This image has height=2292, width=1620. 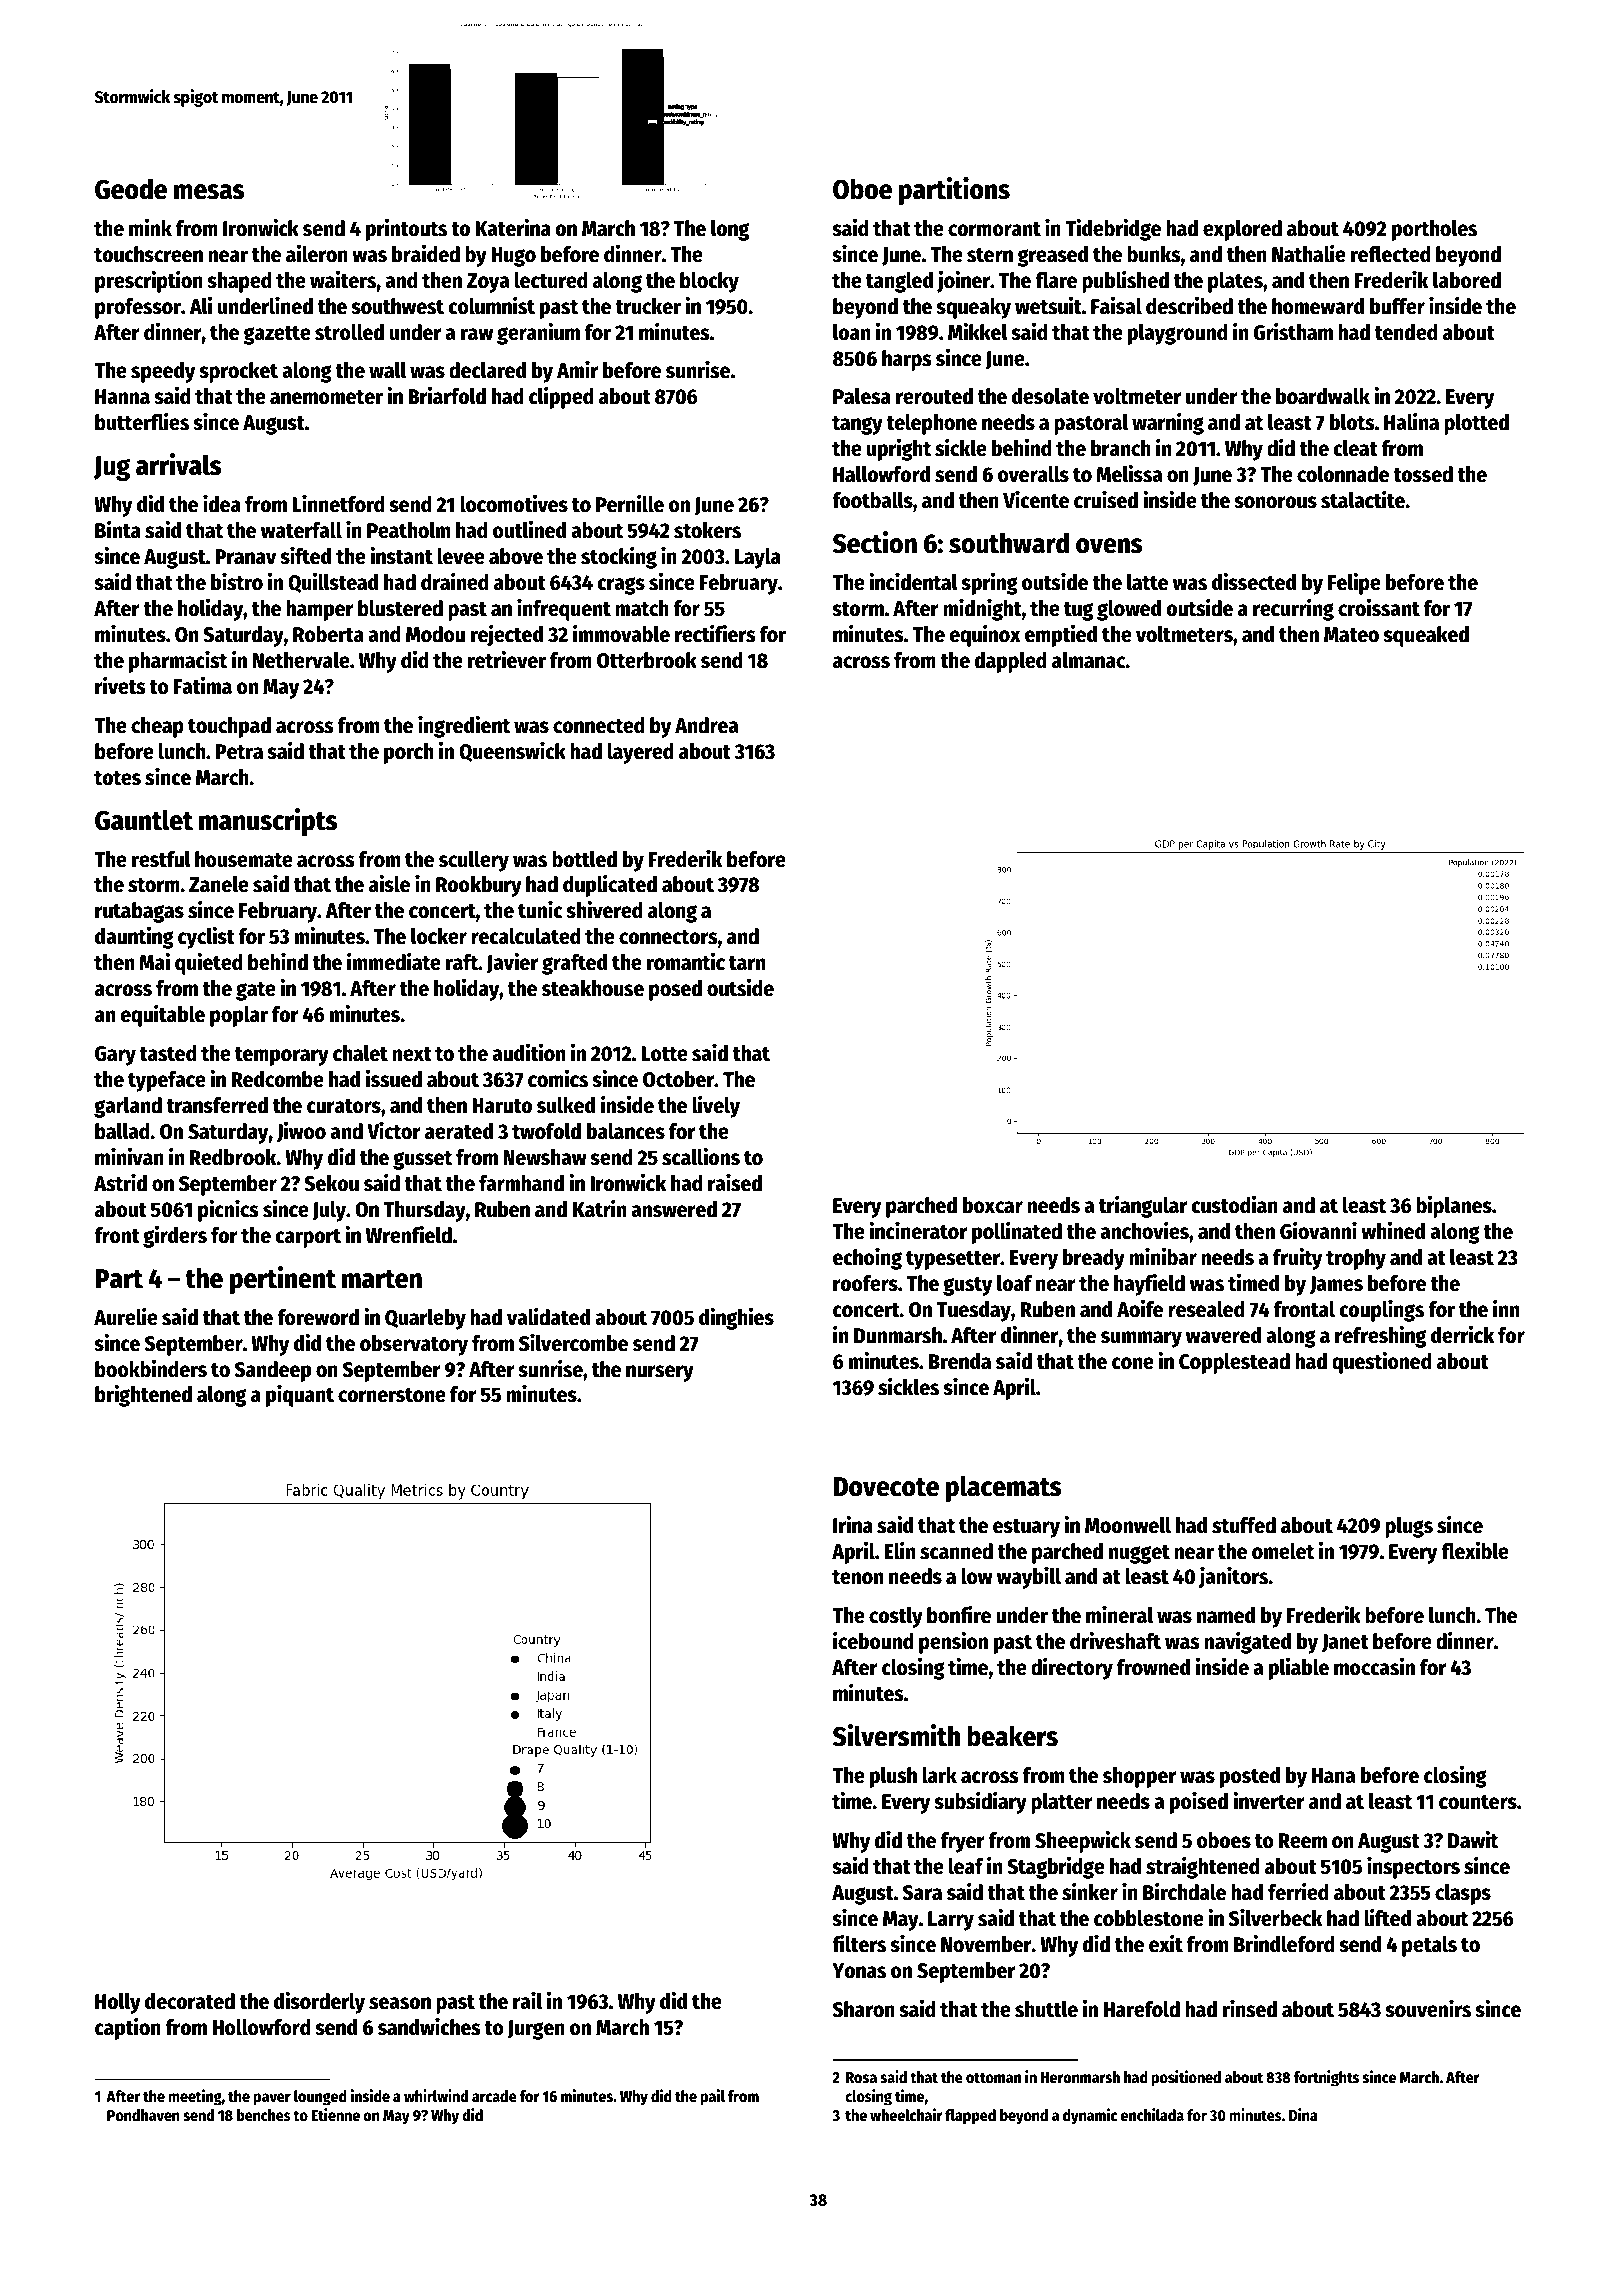 I want to click on gazette, so click(x=277, y=335).
